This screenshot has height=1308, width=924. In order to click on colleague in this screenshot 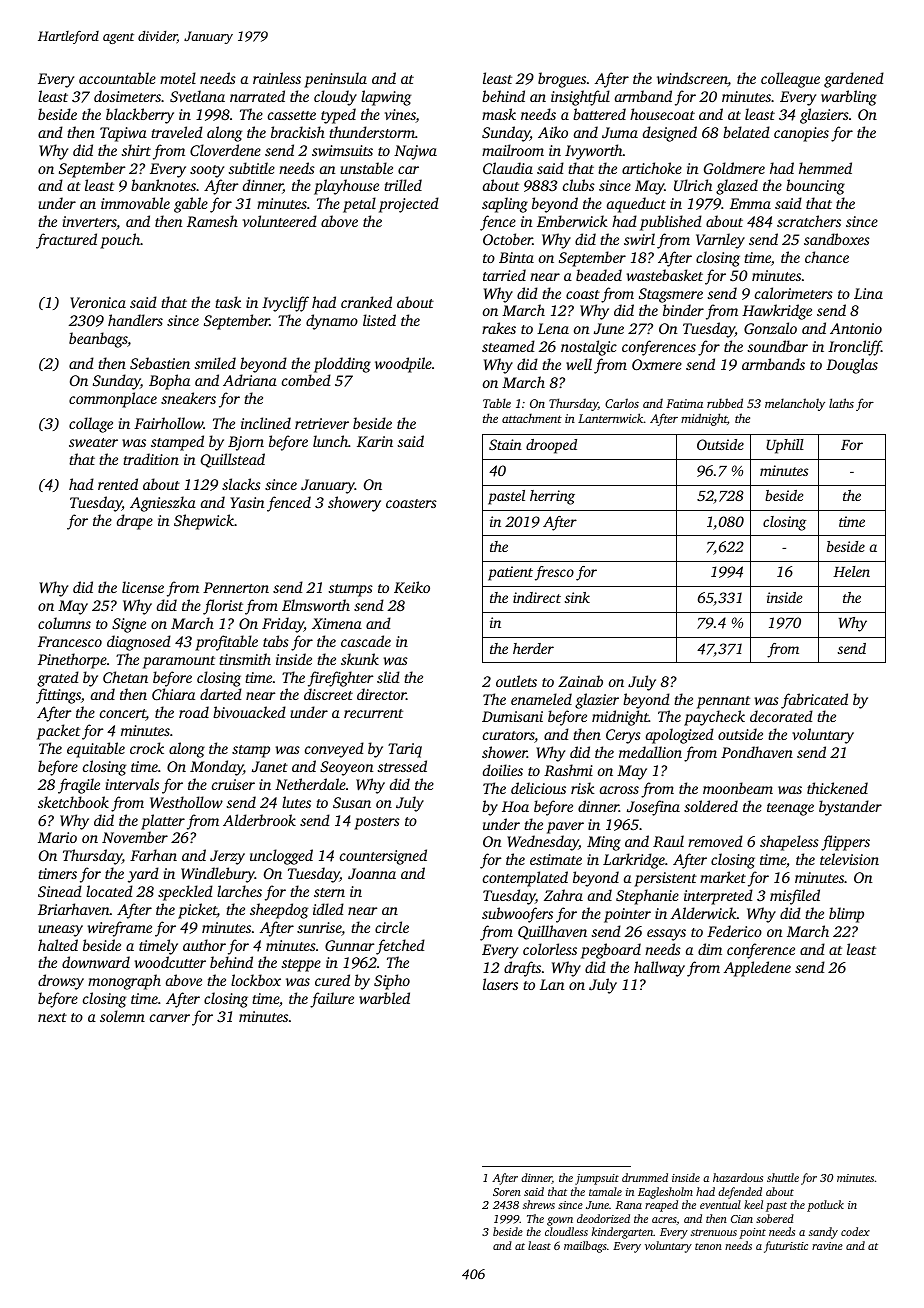, I will do `click(790, 80)`.
